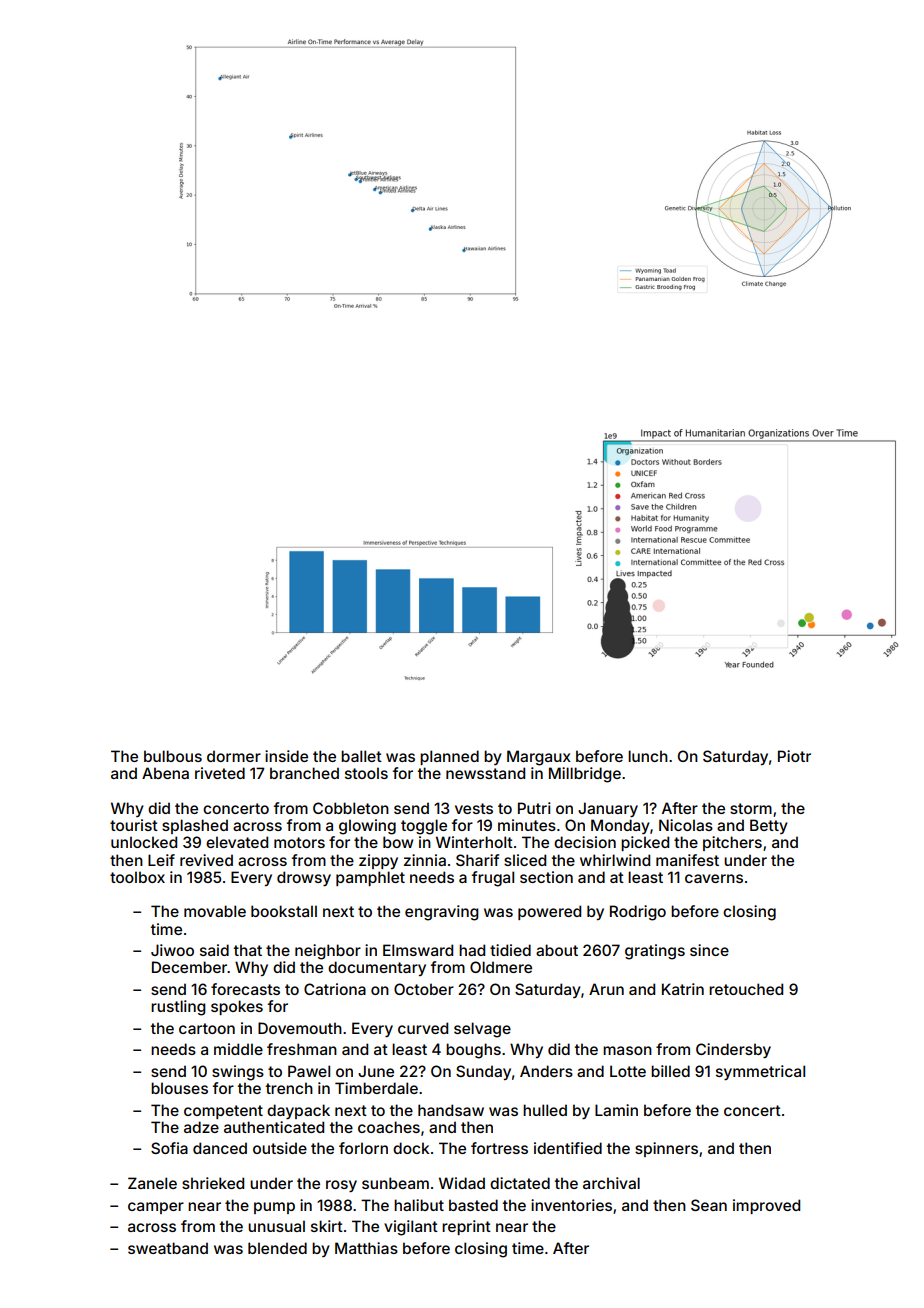 Image resolution: width=924 pixels, height=1308 pixels. What do you see at coordinates (766, 1206) in the screenshot?
I see `improved` at bounding box center [766, 1206].
